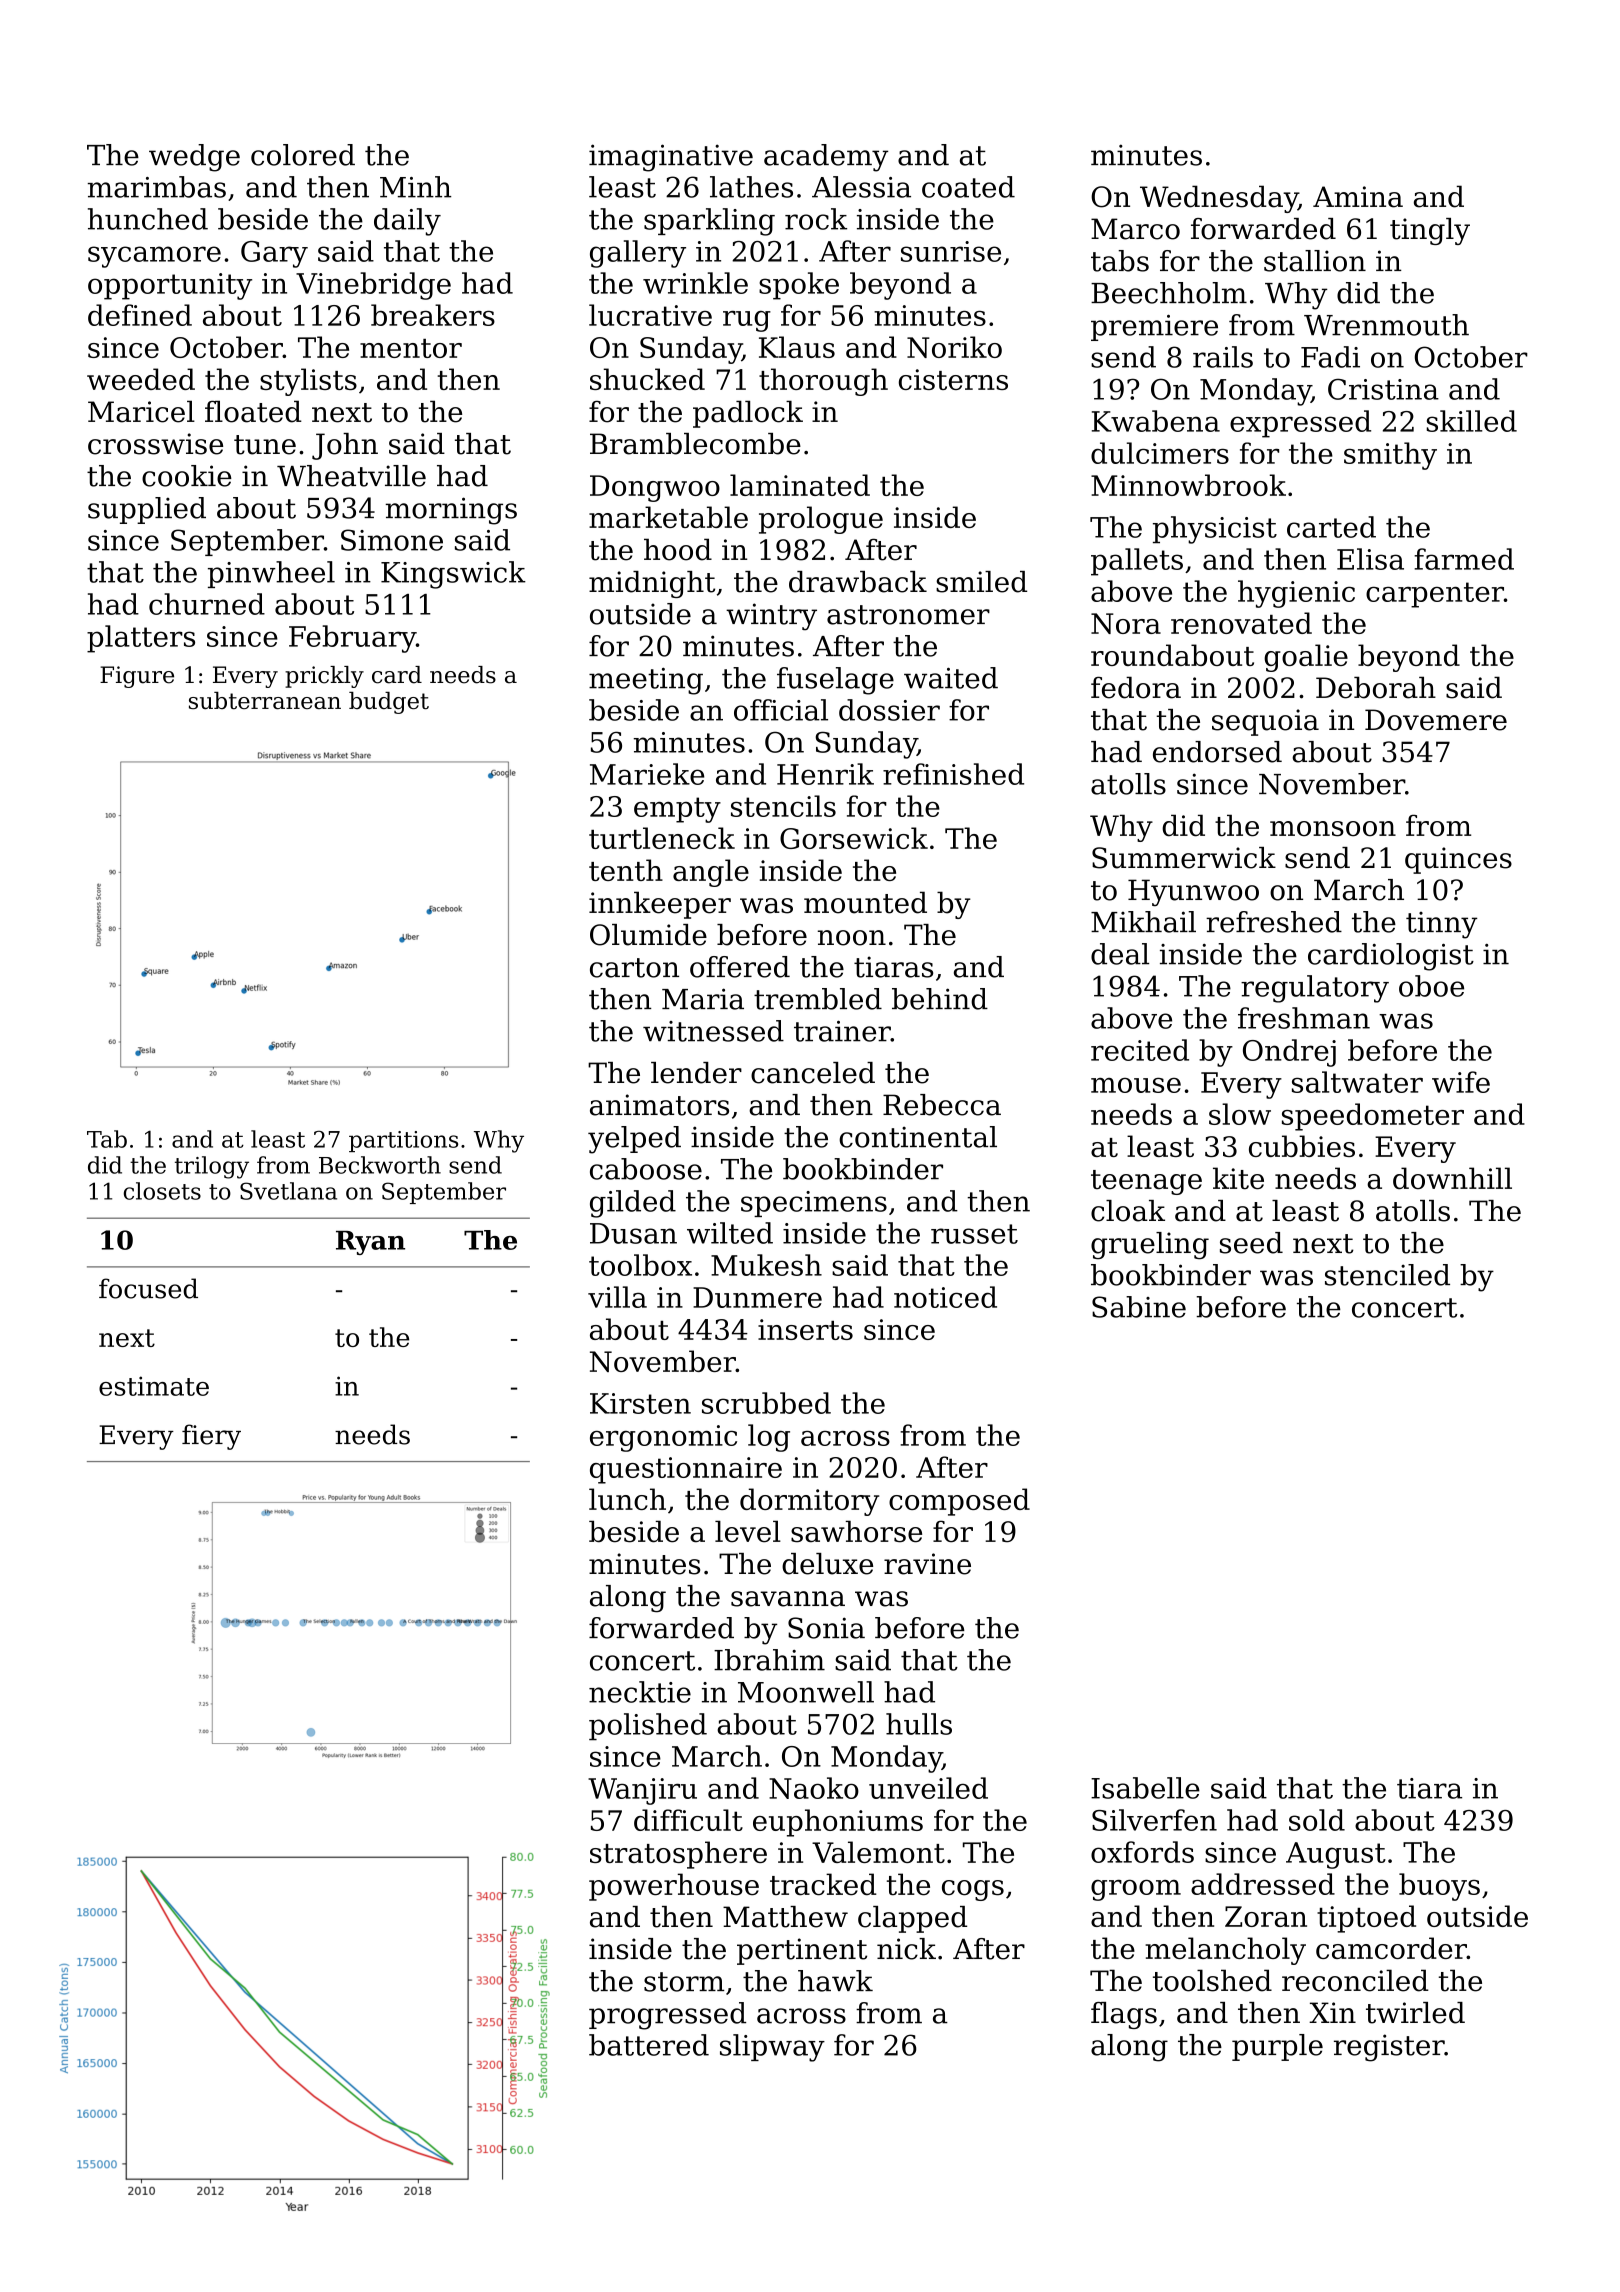  I want to click on register, so click(1389, 2048).
